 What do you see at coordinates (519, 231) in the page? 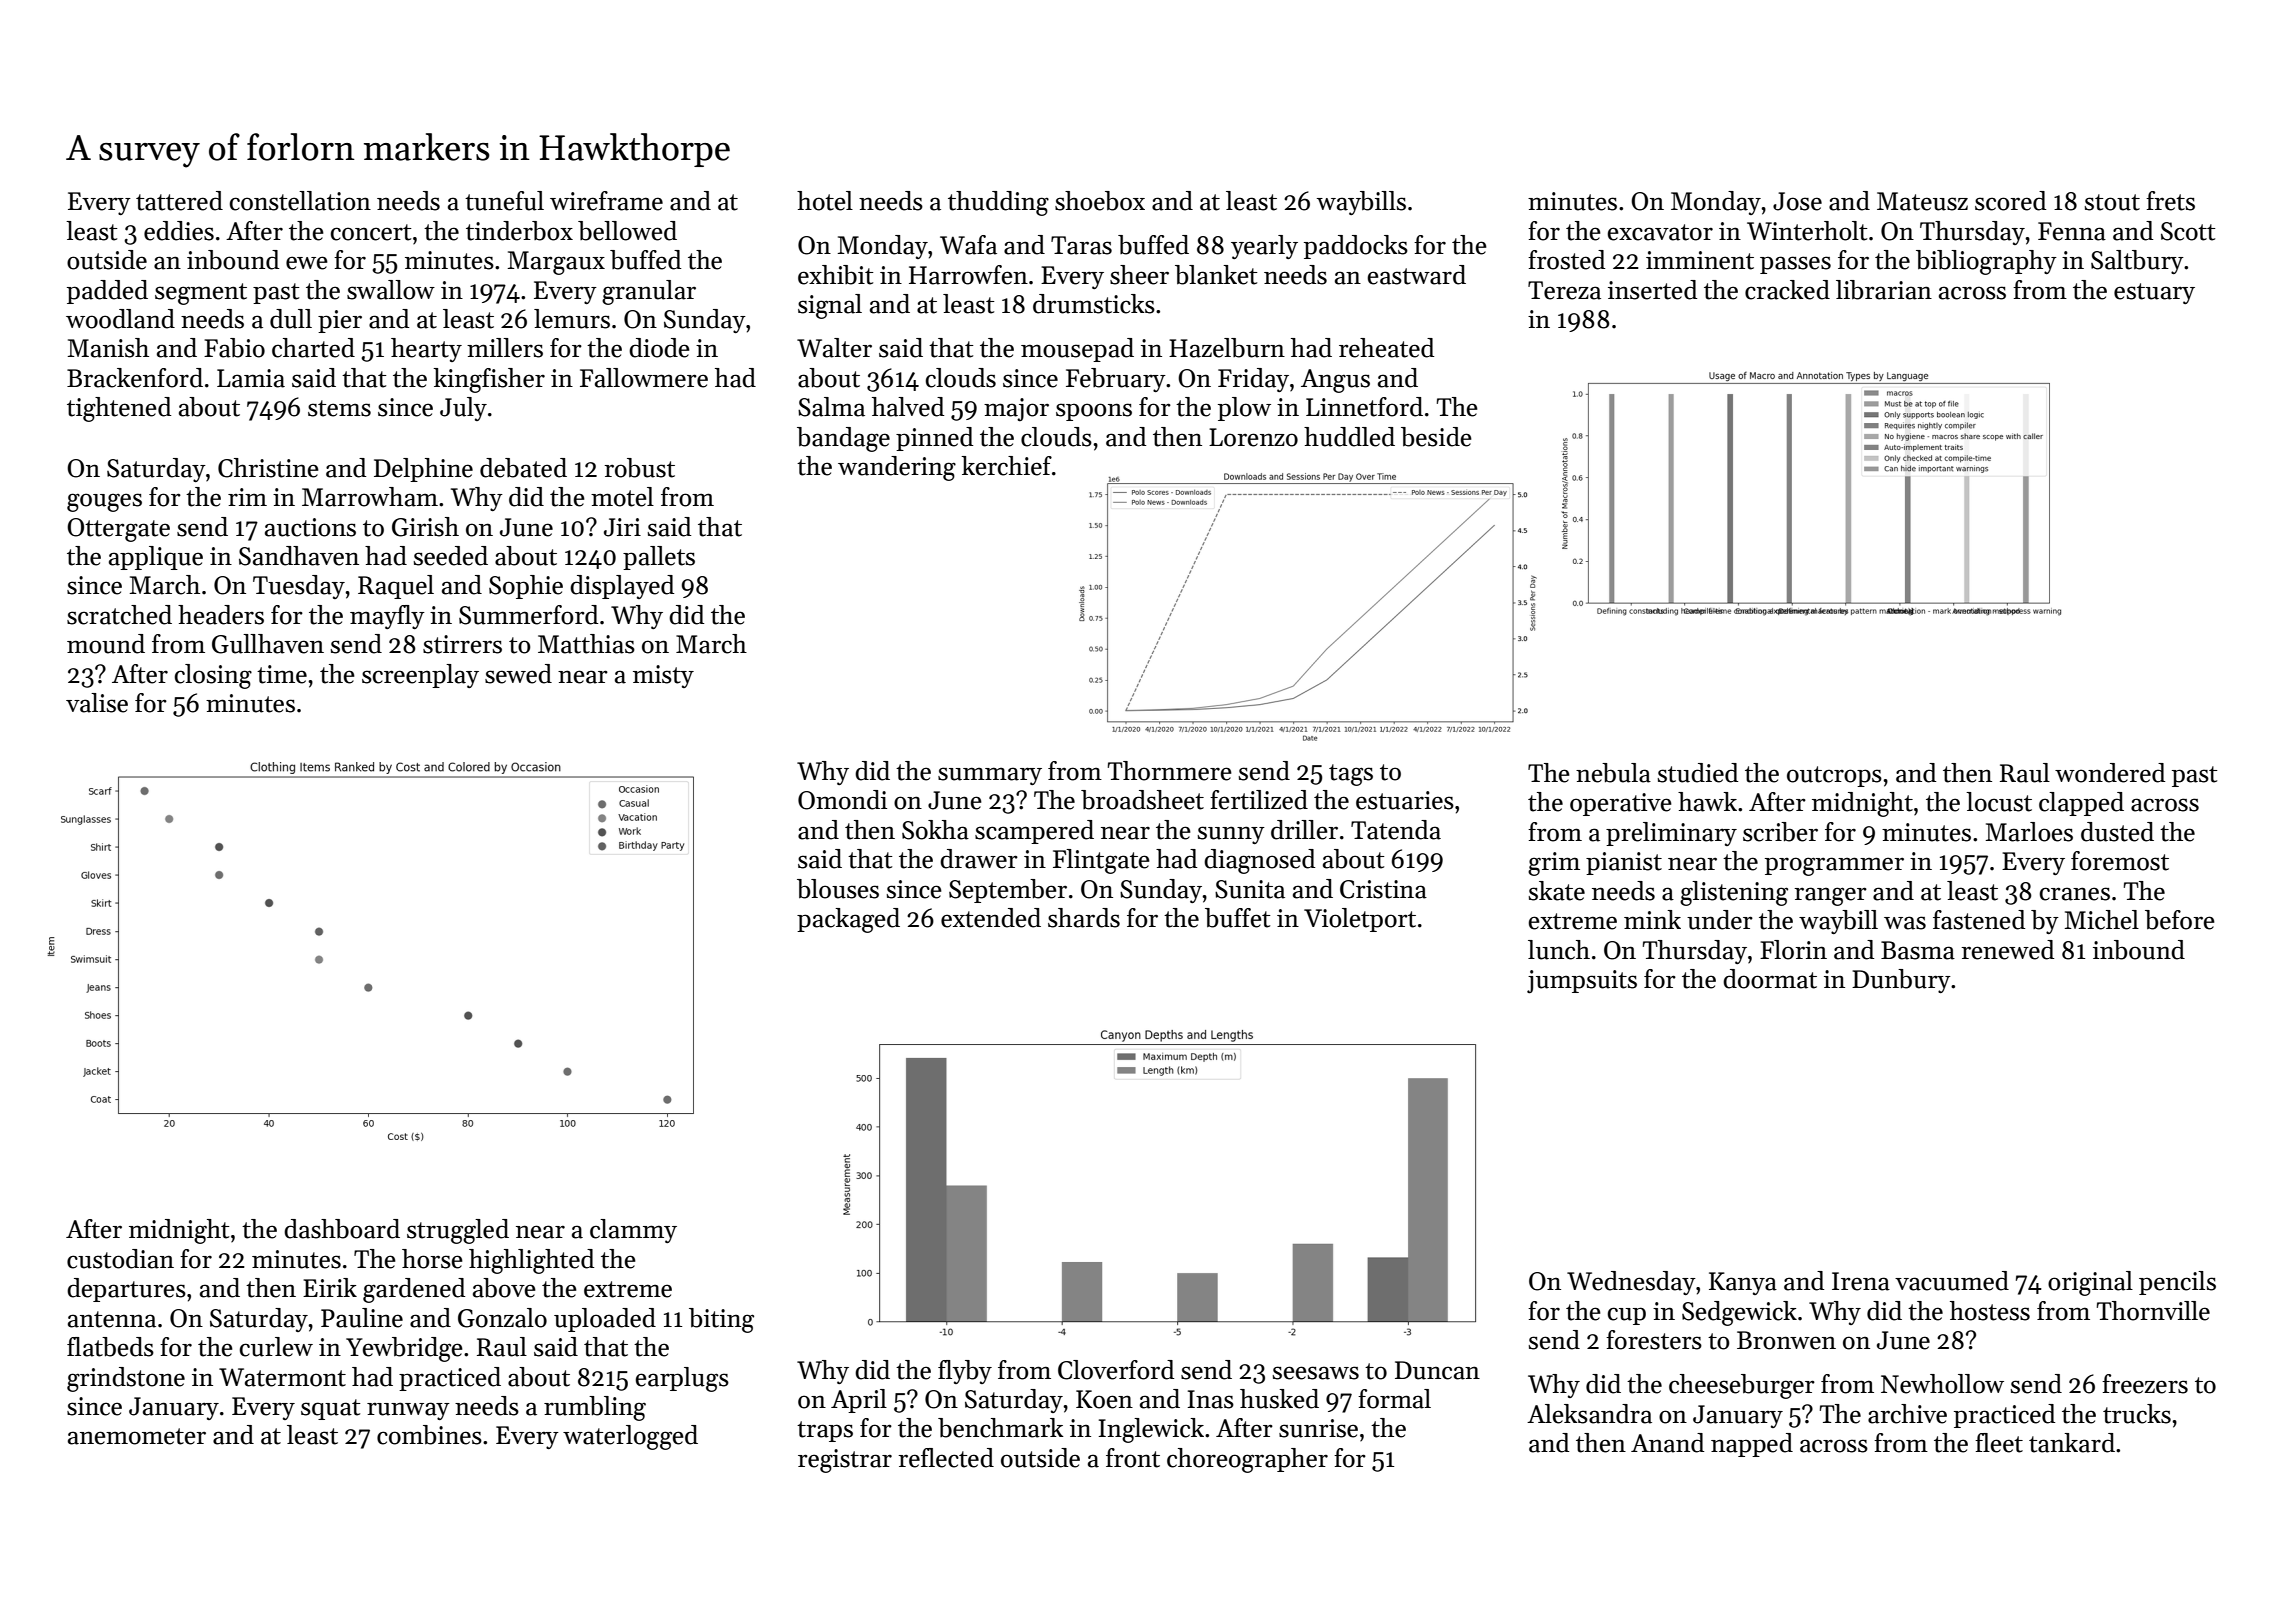
I see `tinderbox` at bounding box center [519, 231].
